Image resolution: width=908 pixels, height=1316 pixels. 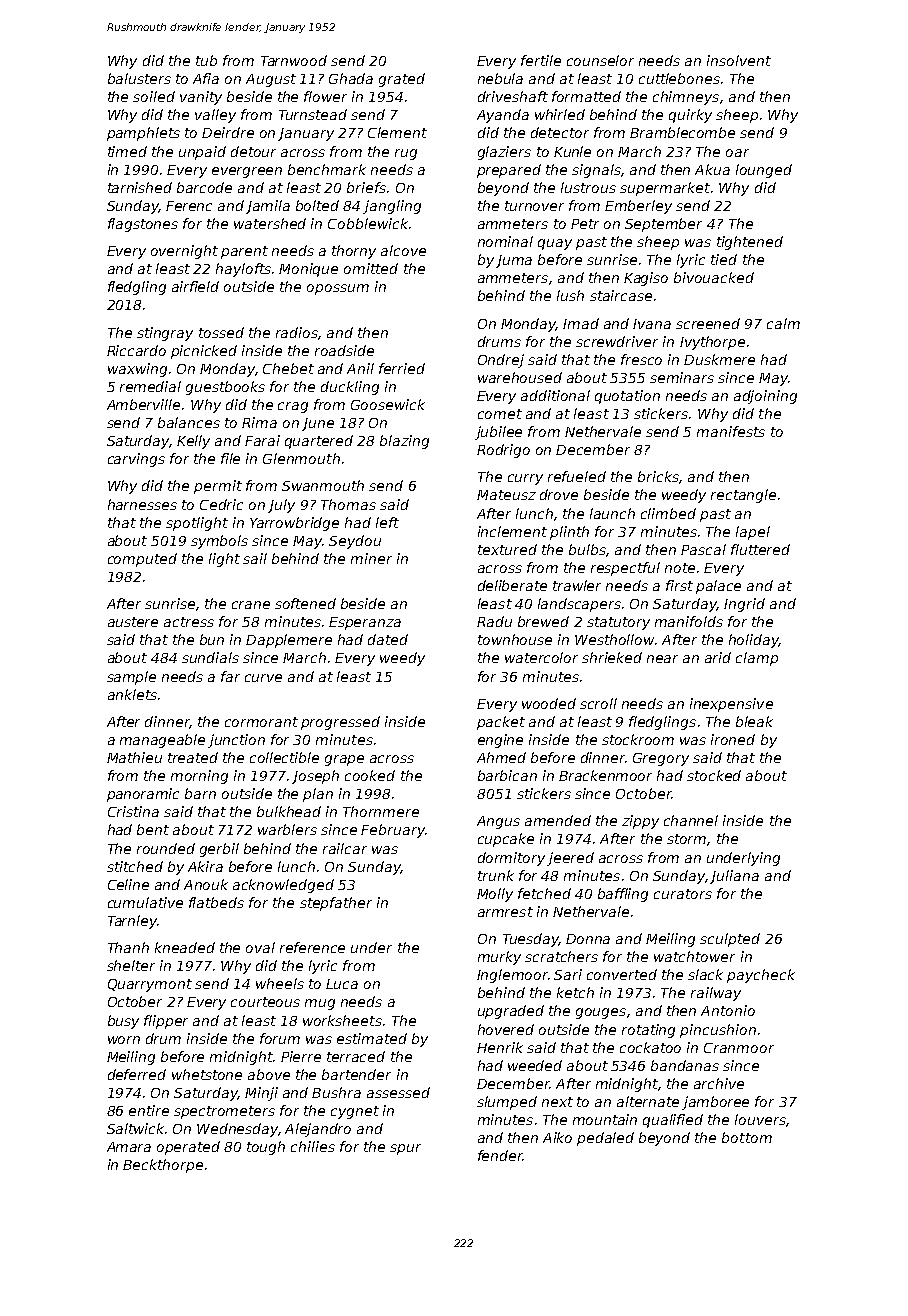 I want to click on manifests, so click(x=731, y=431).
